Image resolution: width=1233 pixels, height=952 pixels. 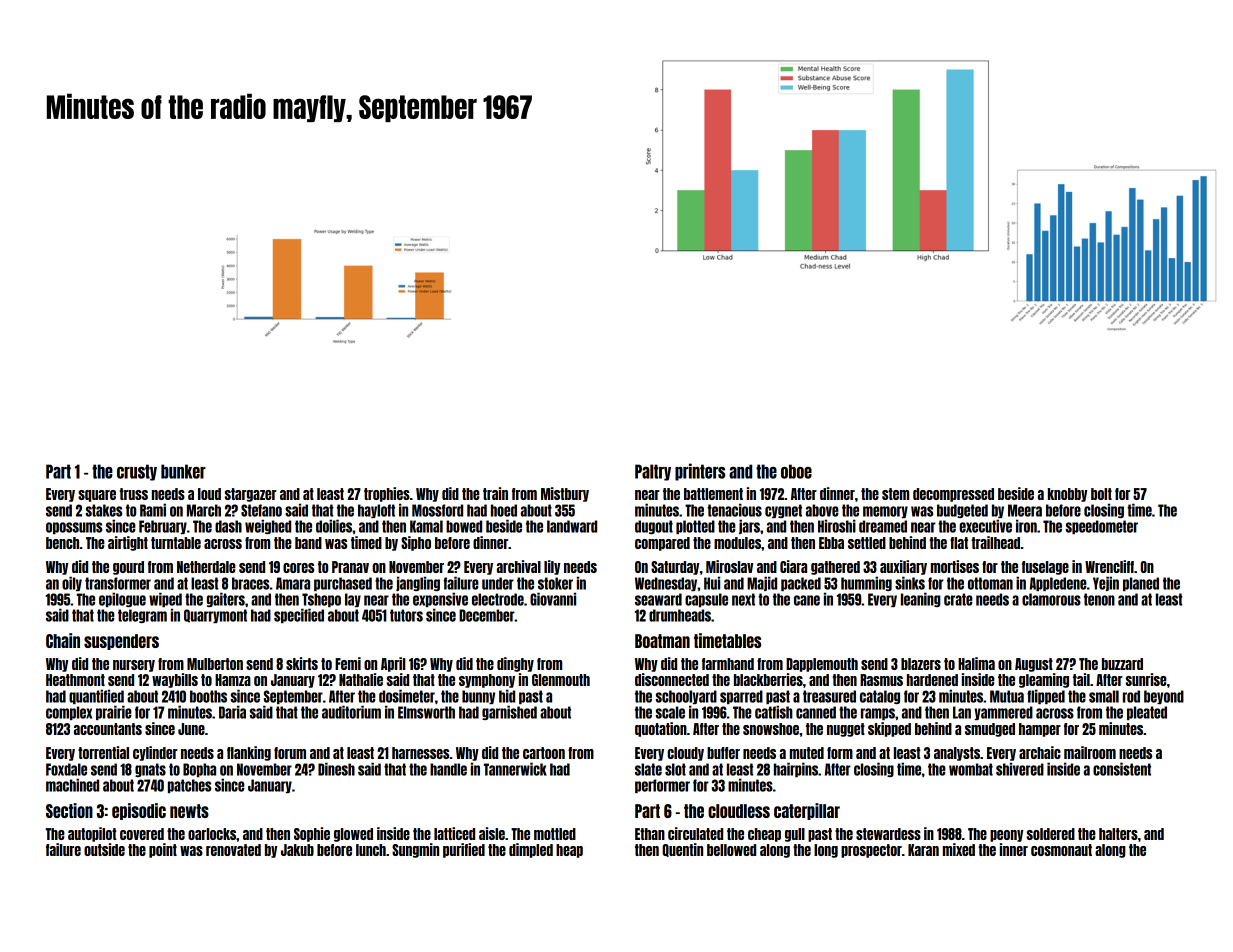 What do you see at coordinates (749, 526) in the page?
I see `jars` at bounding box center [749, 526].
